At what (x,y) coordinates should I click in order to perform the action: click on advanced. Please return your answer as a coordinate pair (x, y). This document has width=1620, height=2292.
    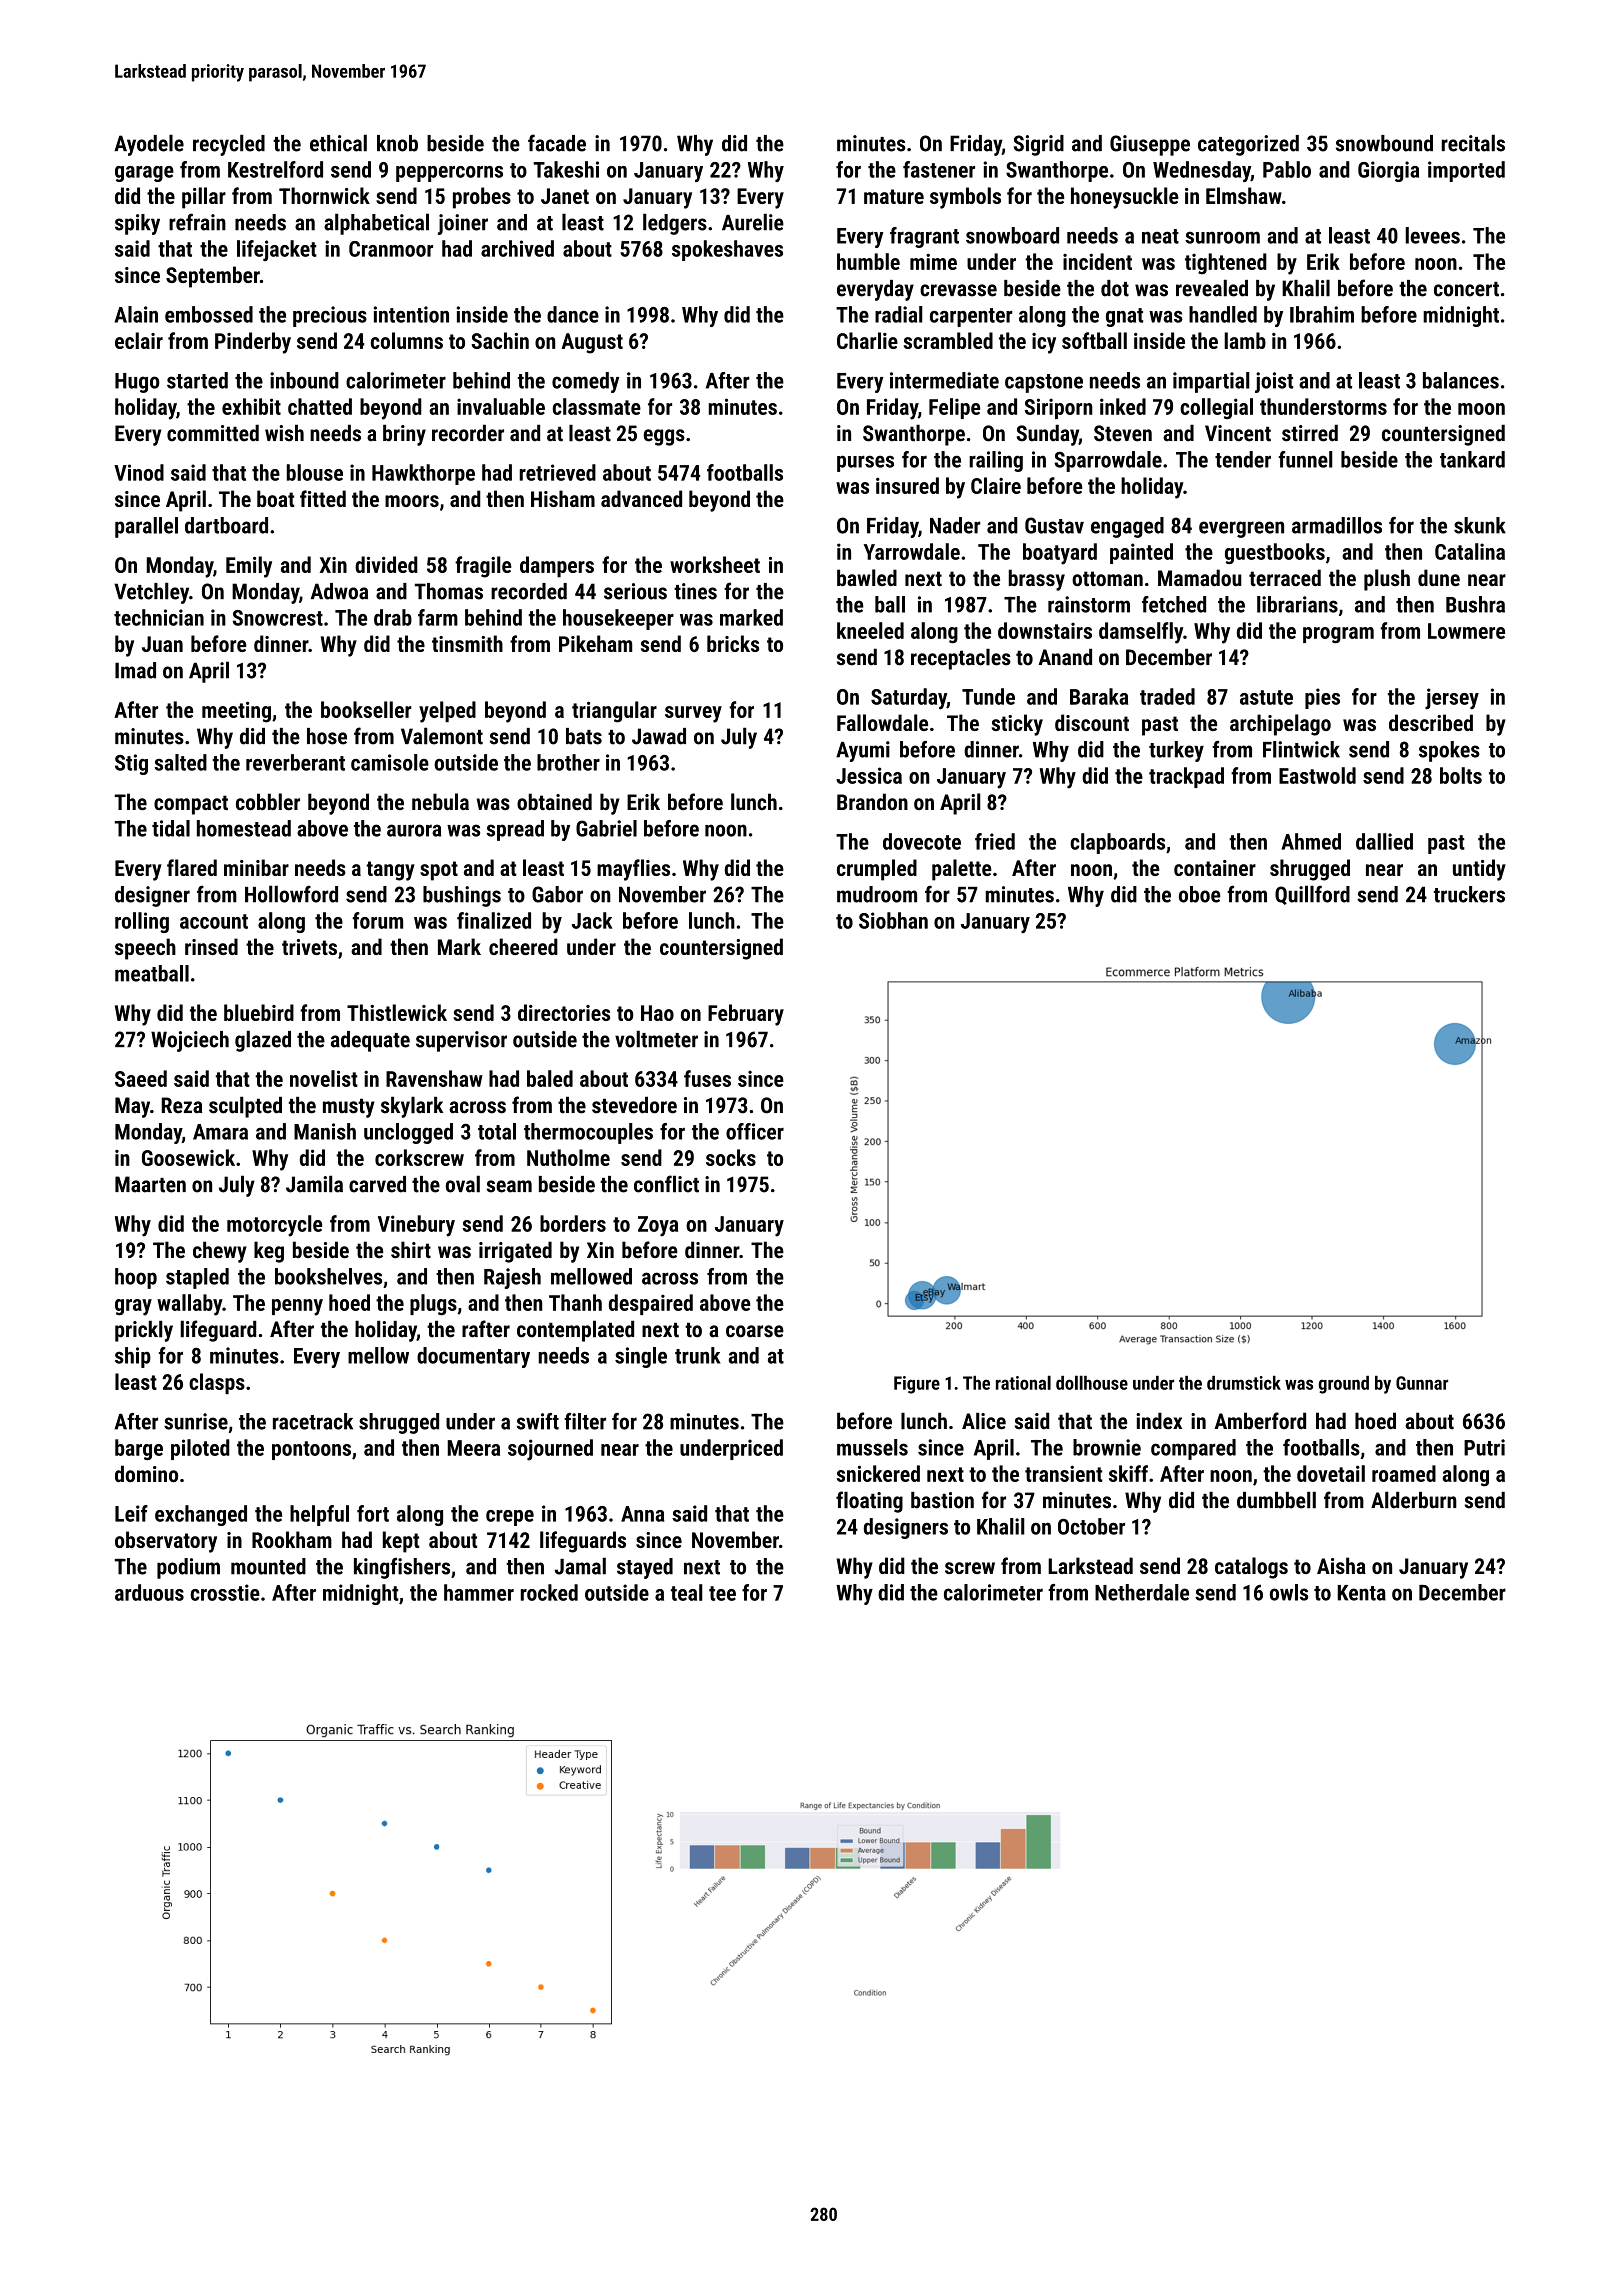
    Looking at the image, I should click on (641, 498).
